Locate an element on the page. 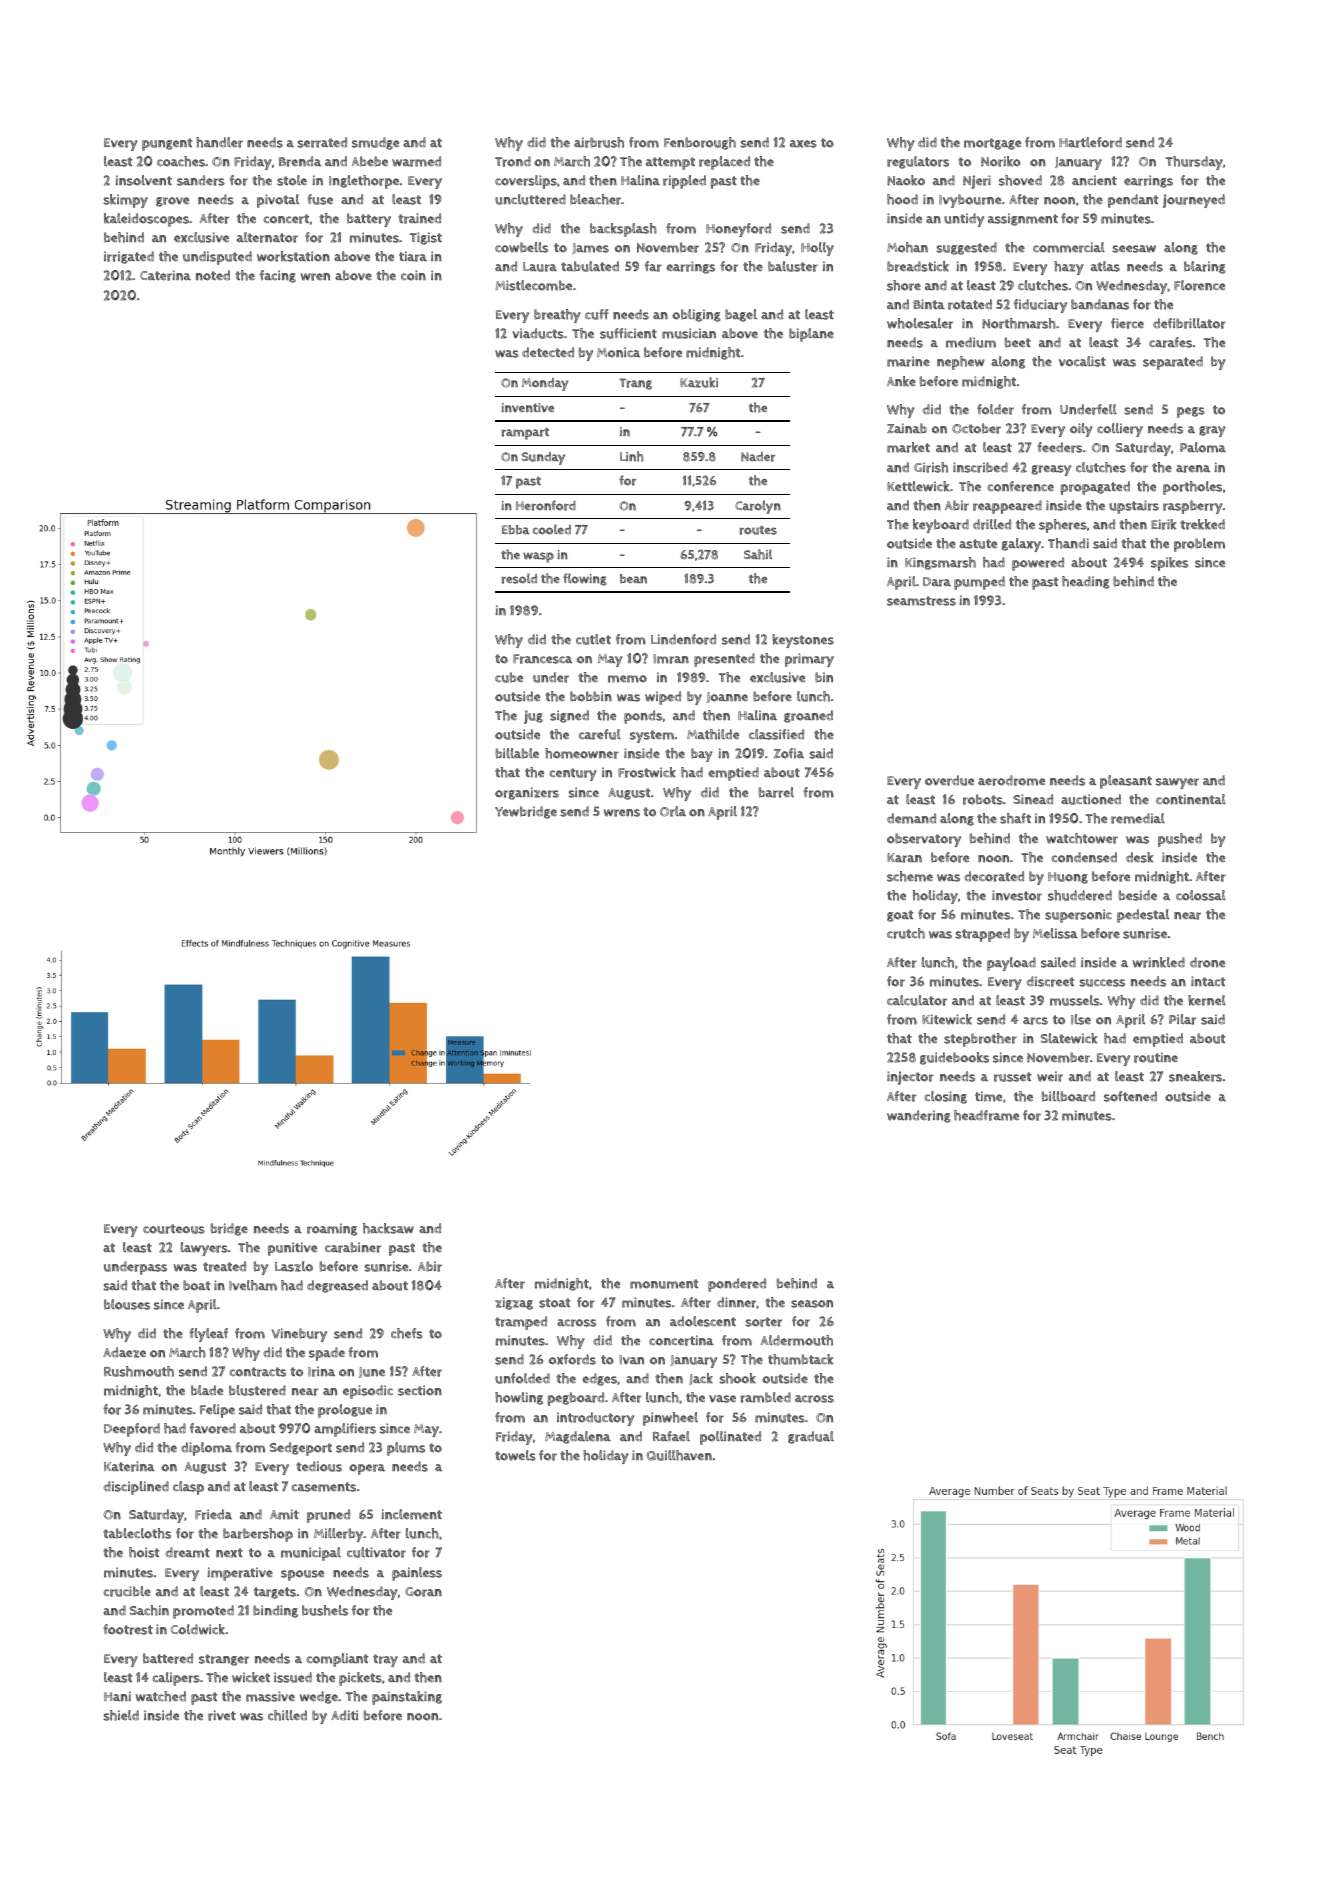 Image resolution: width=1329 pixels, height=1879 pixels. billable is located at coordinates (517, 753).
